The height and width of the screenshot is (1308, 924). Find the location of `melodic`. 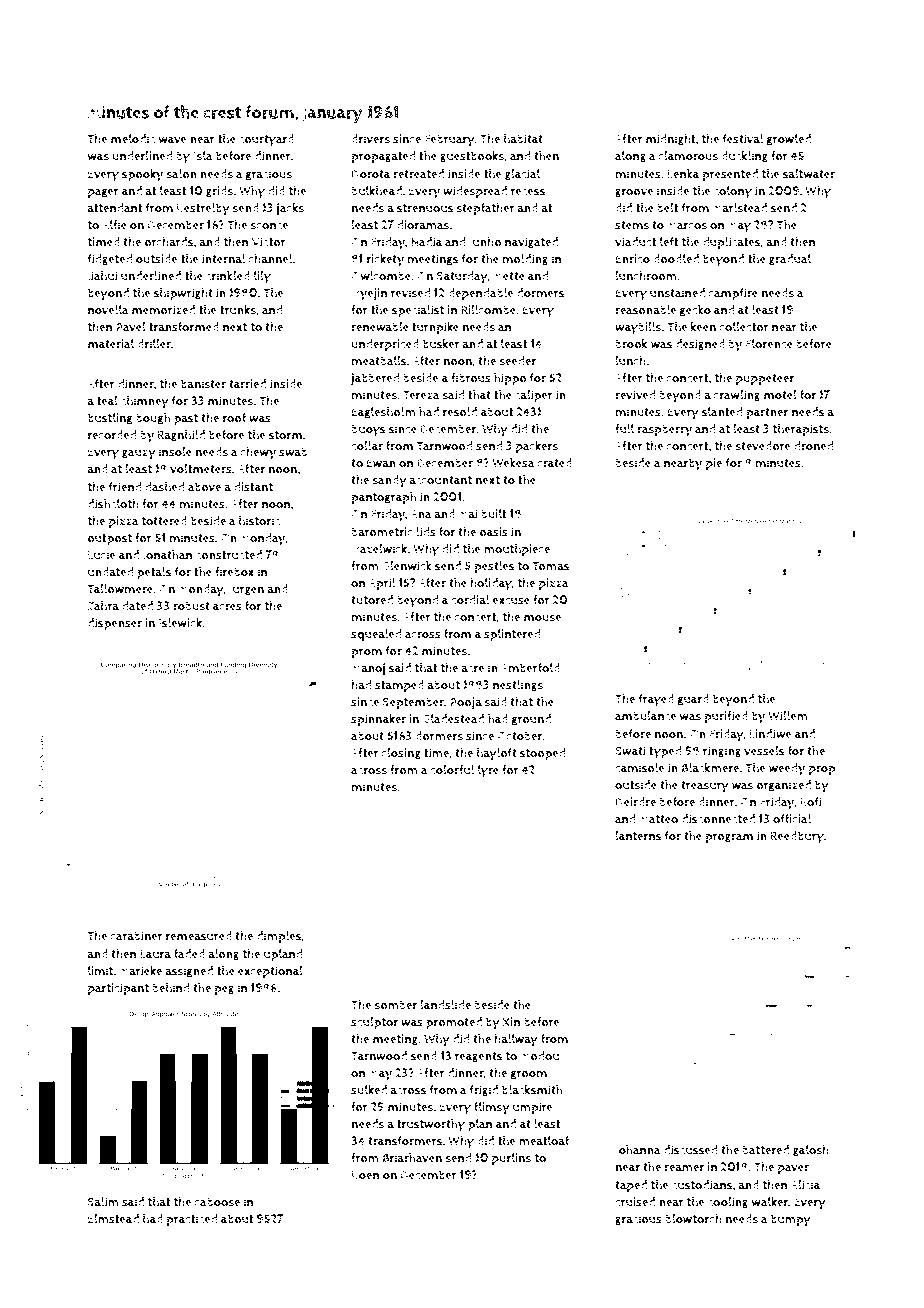

melodic is located at coordinates (133, 139).
